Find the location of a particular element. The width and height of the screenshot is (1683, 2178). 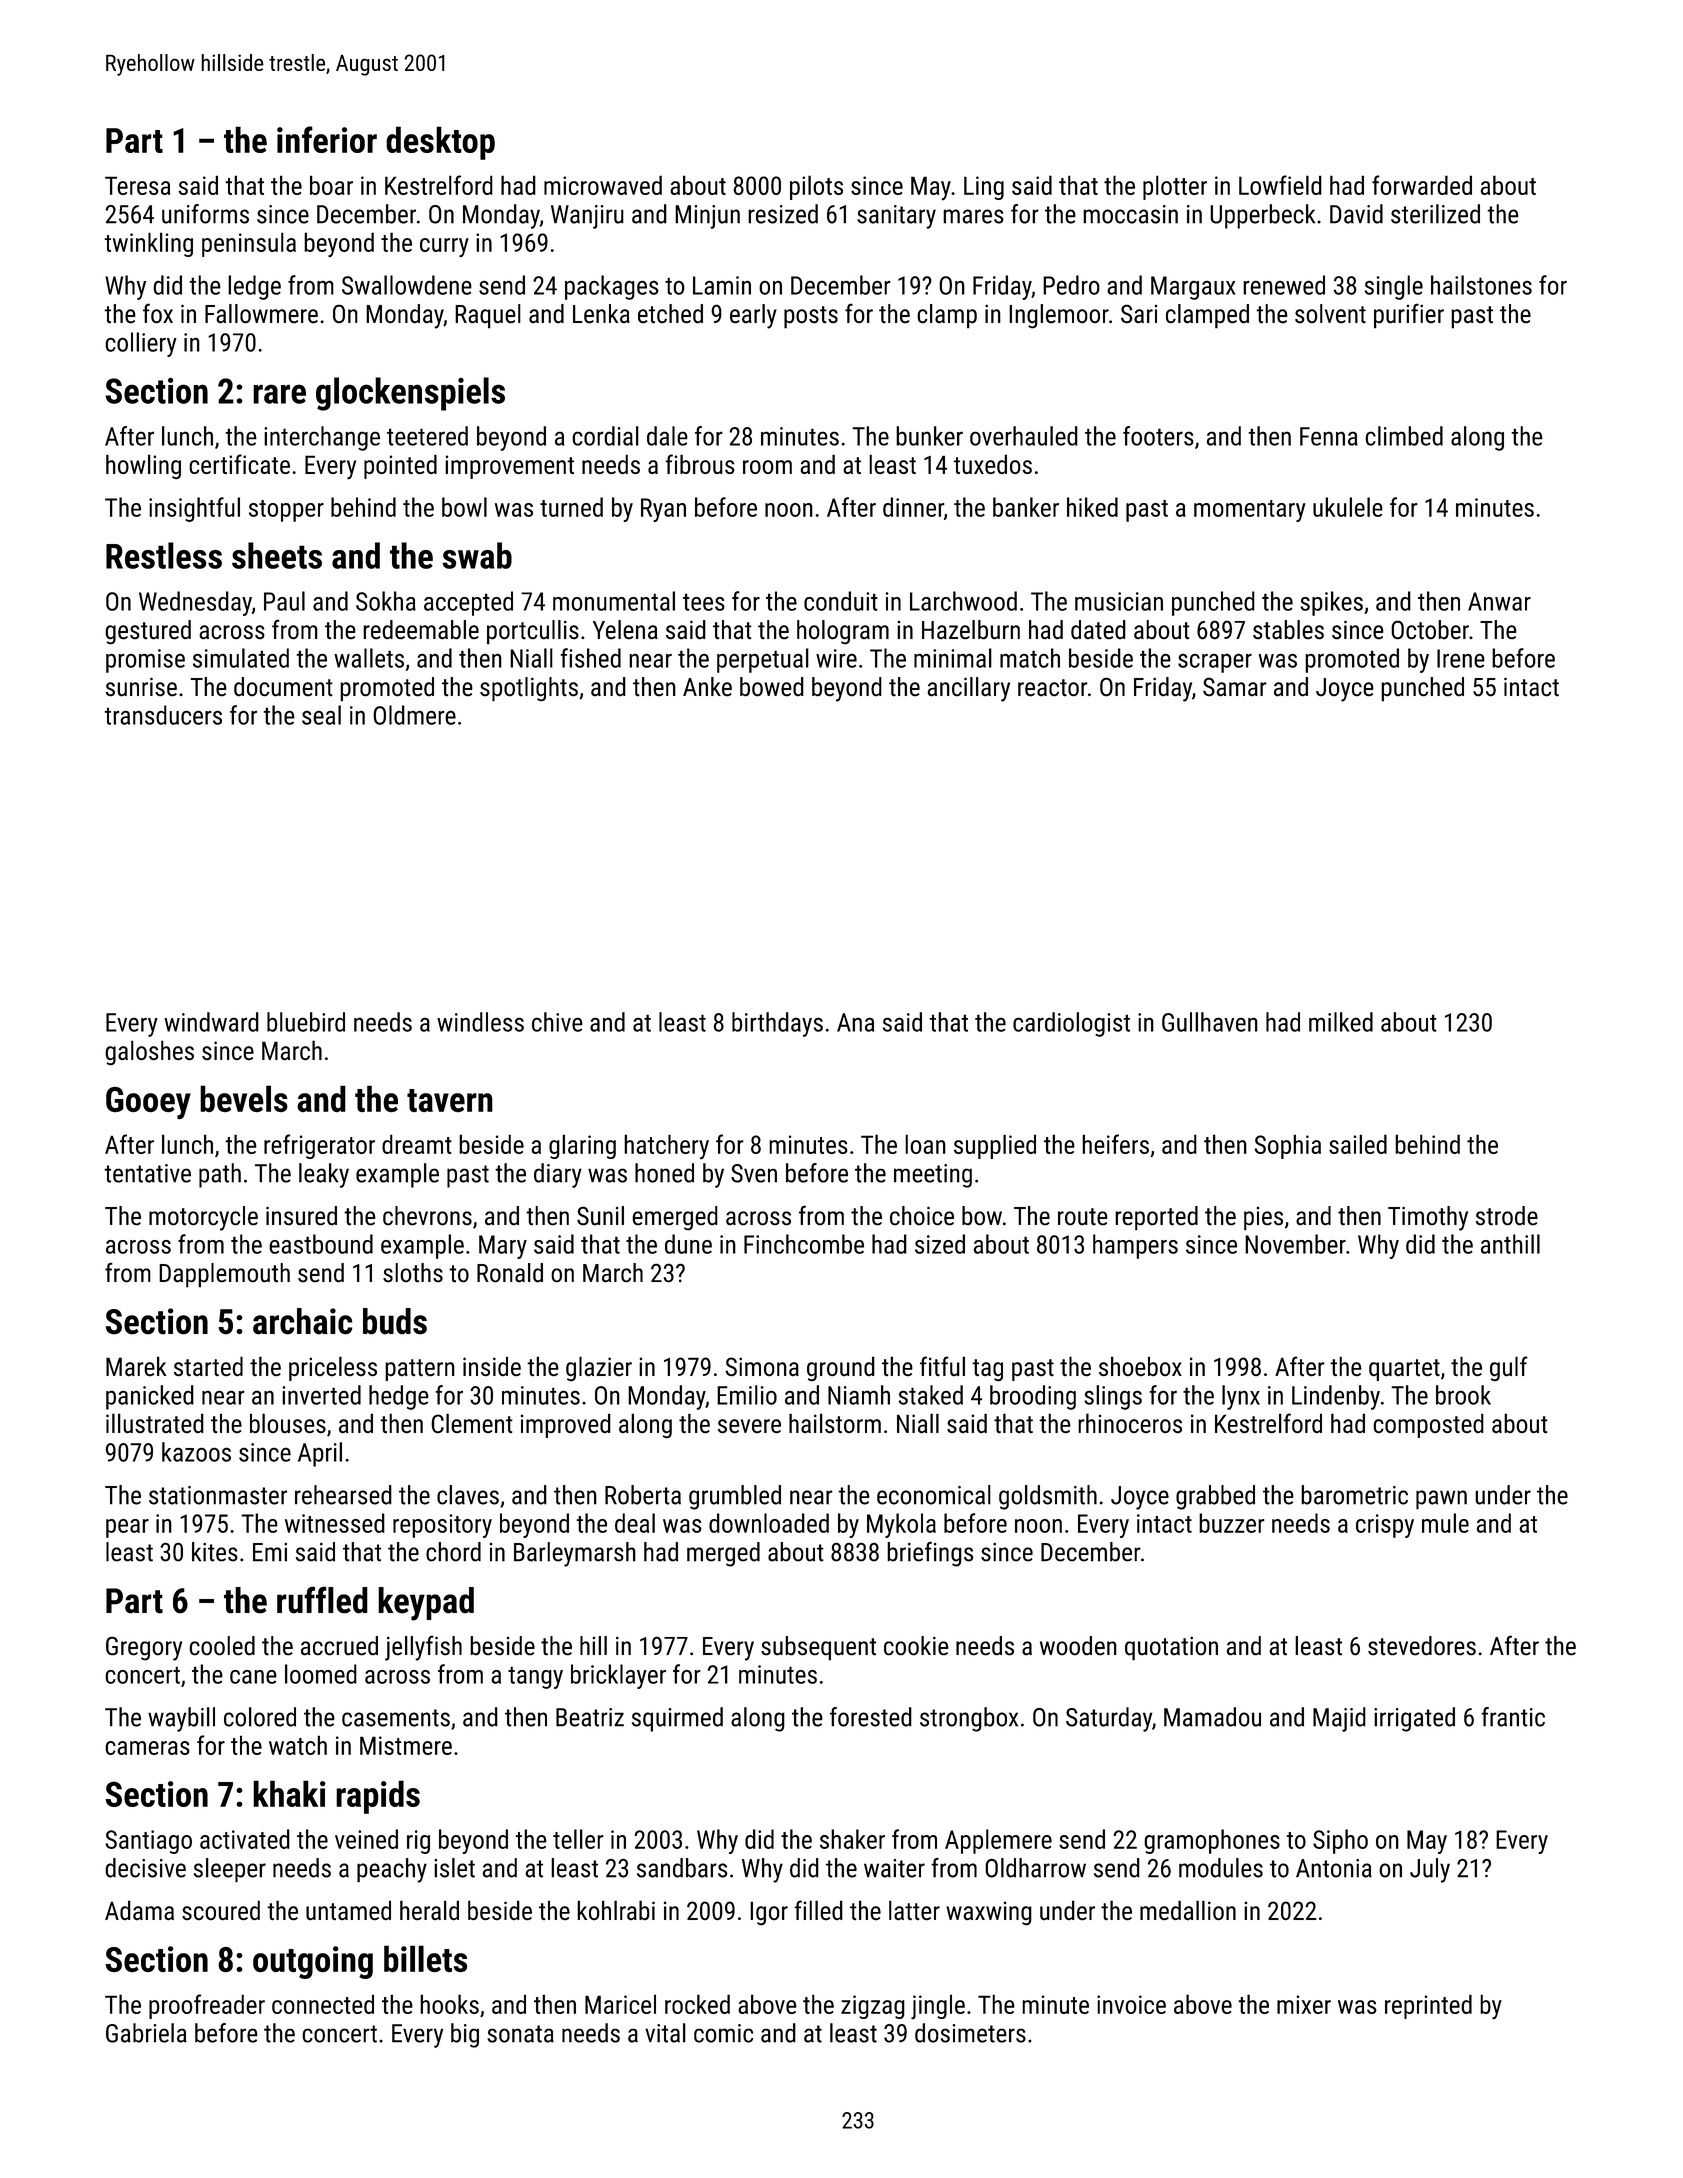

plotter is located at coordinates (1175, 187).
